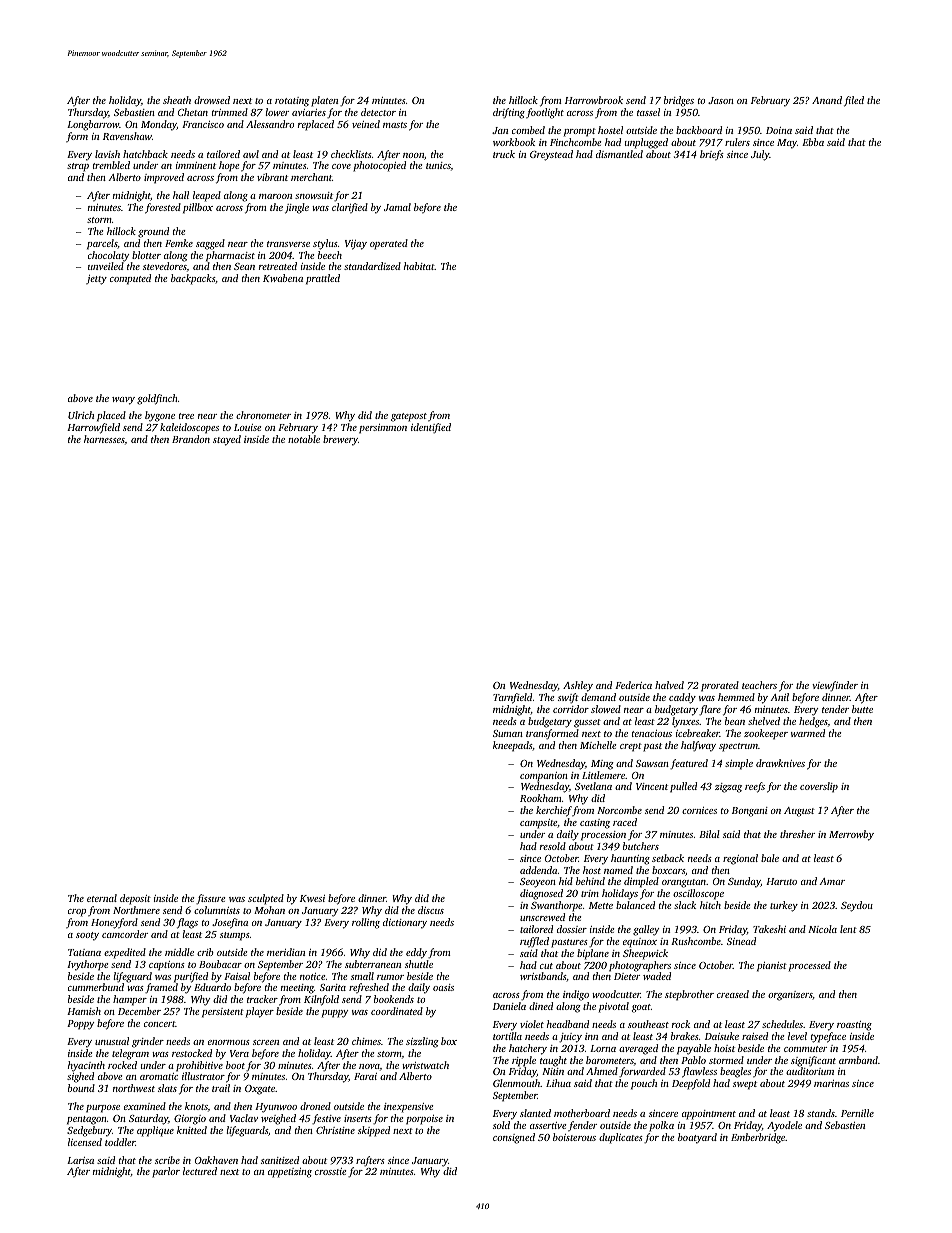 This page has height=1233, width=952. I want to click on Emberbridge, so click(758, 1138).
